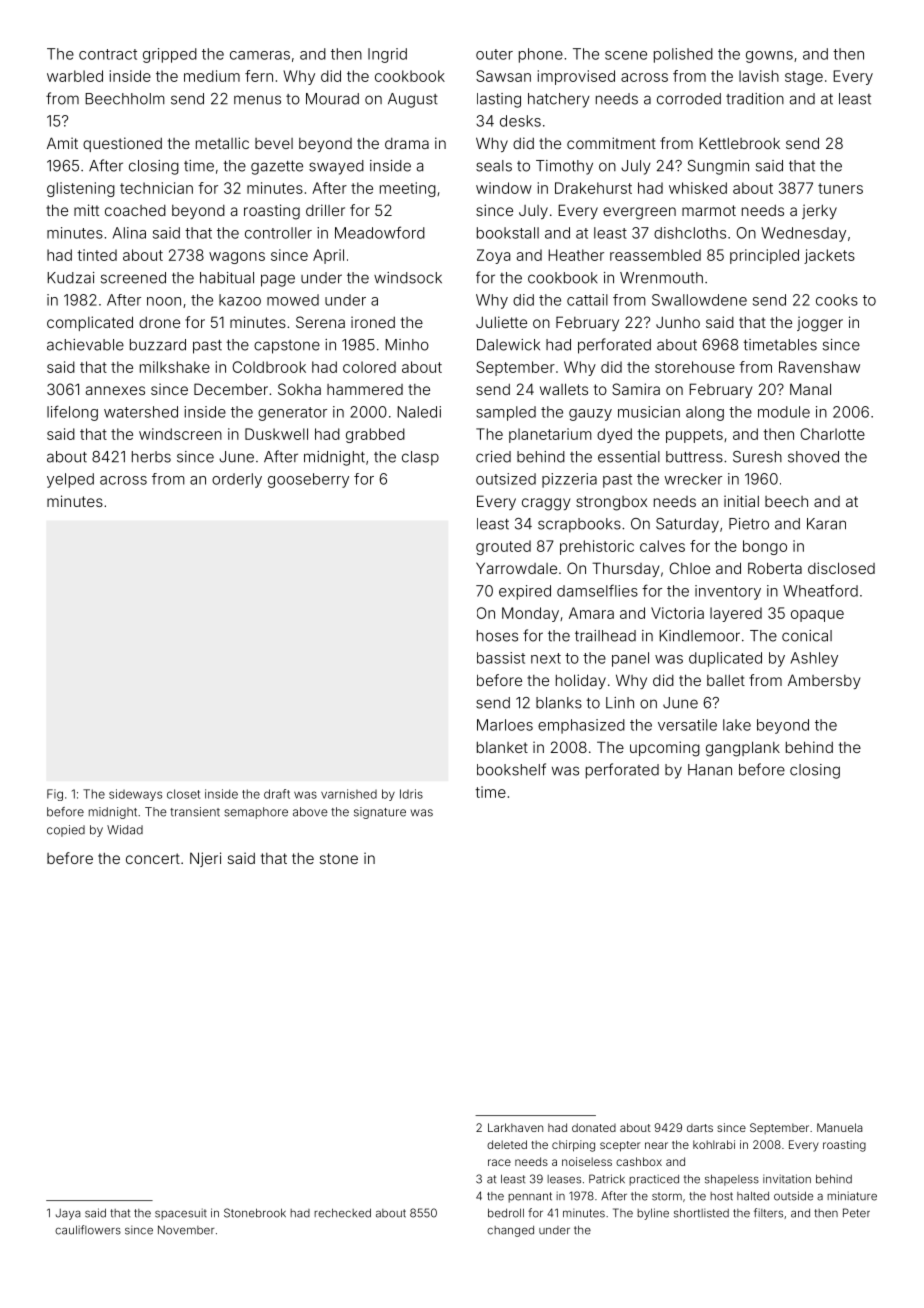  Describe the element at coordinates (277, 168) in the page. I see `gazette` at that location.
